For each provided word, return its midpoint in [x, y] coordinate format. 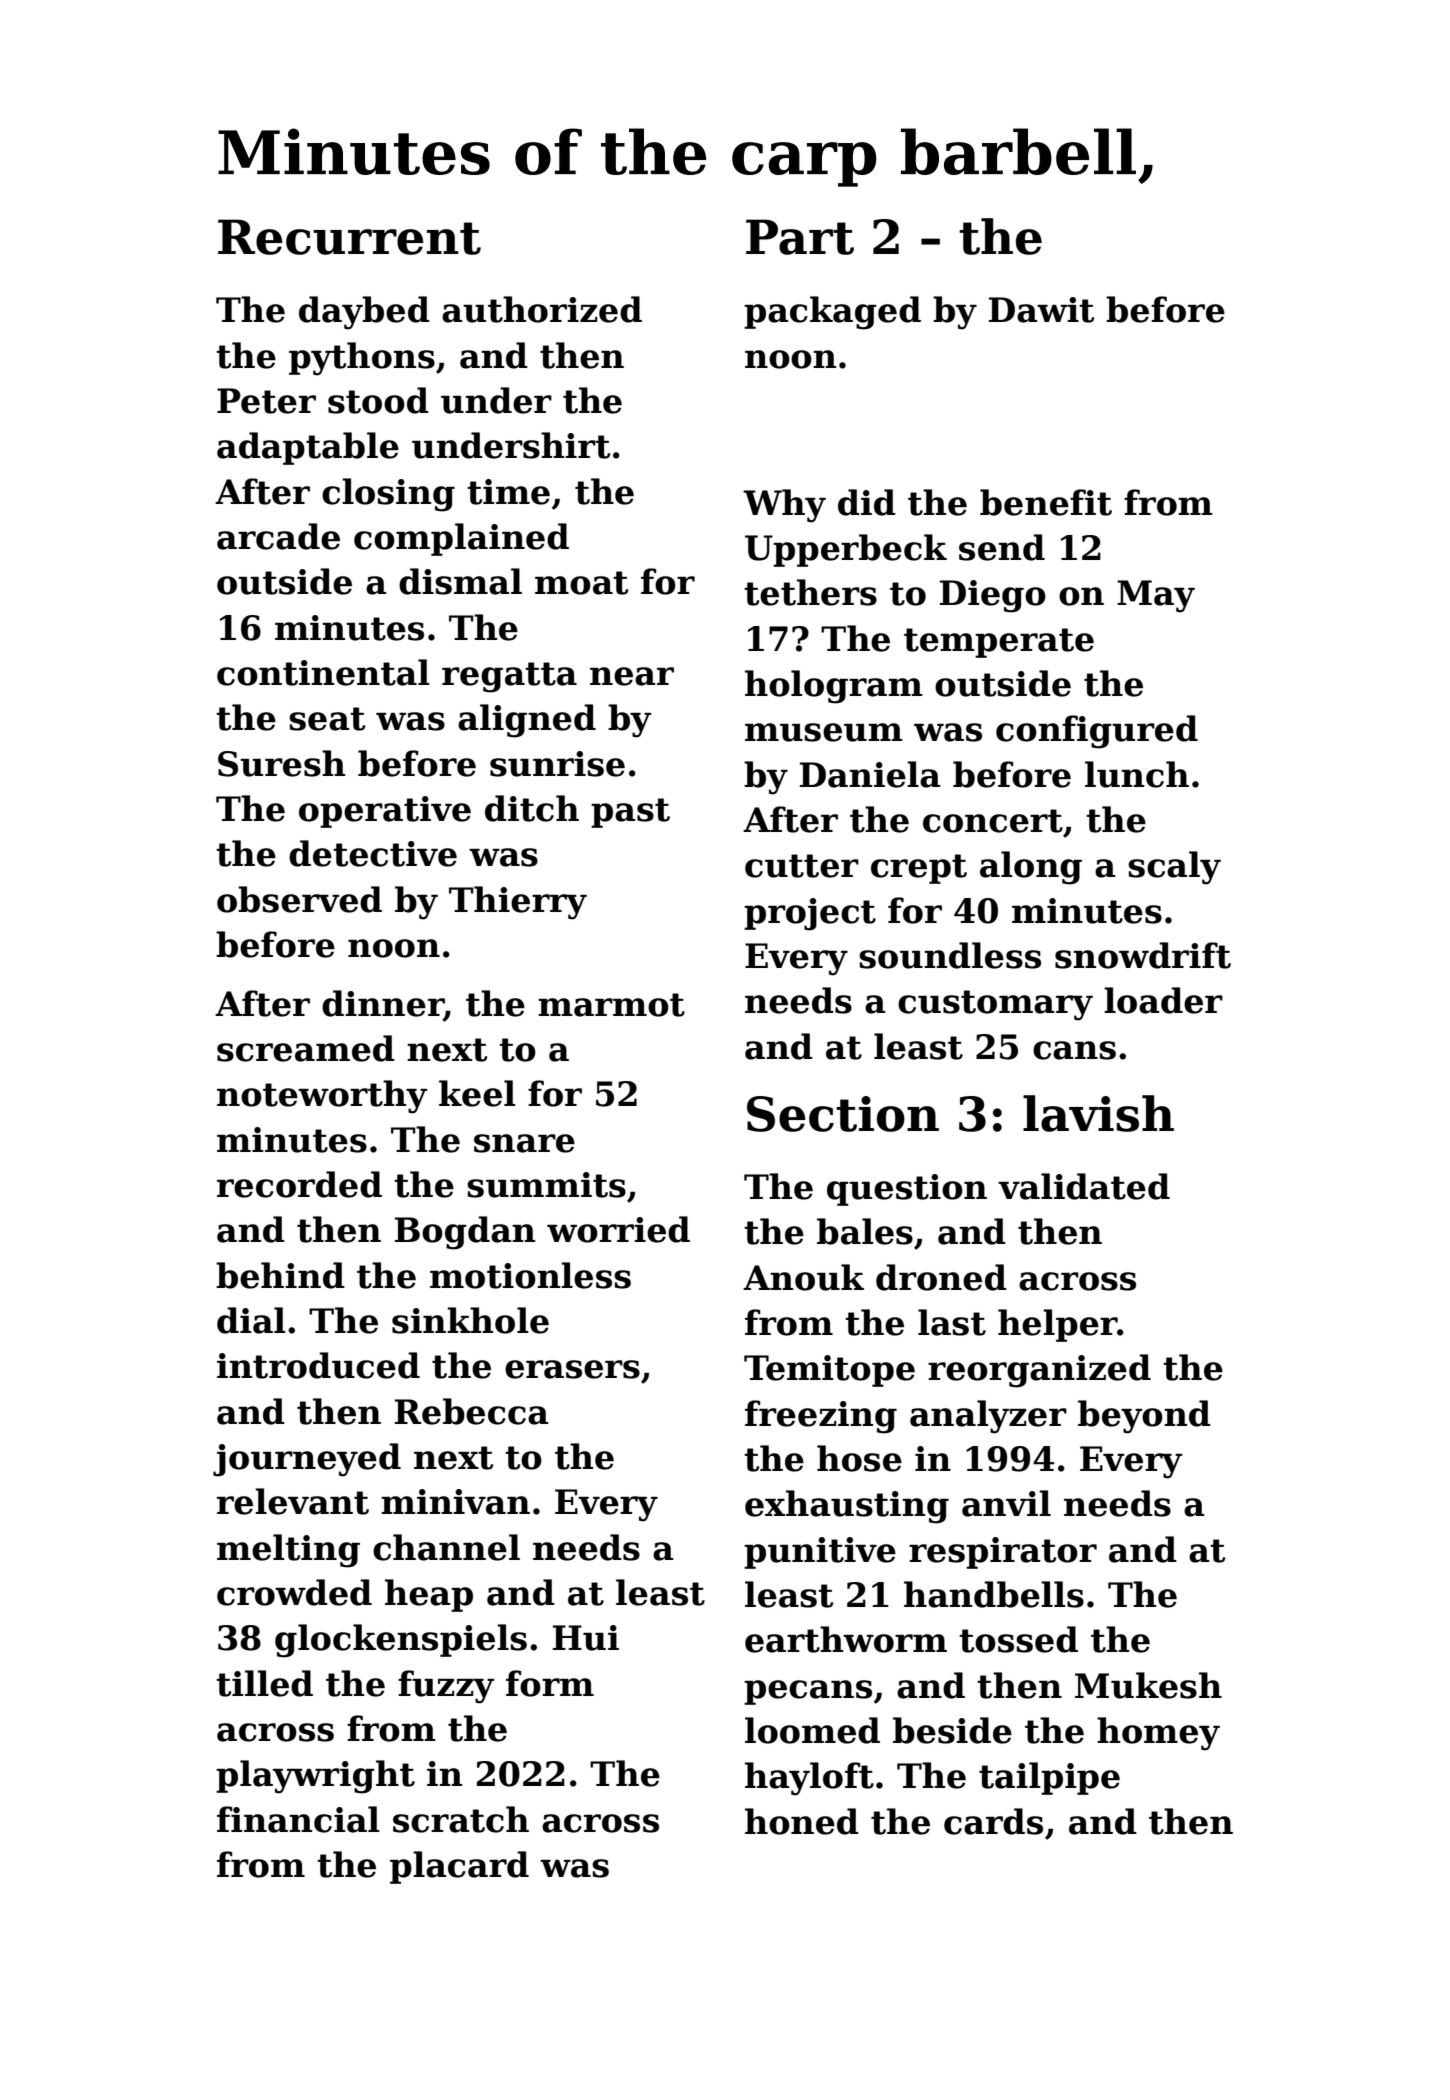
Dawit [1041, 310]
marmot [611, 1005]
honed [802, 1821]
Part [800, 237]
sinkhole [470, 1320]
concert [993, 821]
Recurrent [349, 237]
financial [298, 1819]
